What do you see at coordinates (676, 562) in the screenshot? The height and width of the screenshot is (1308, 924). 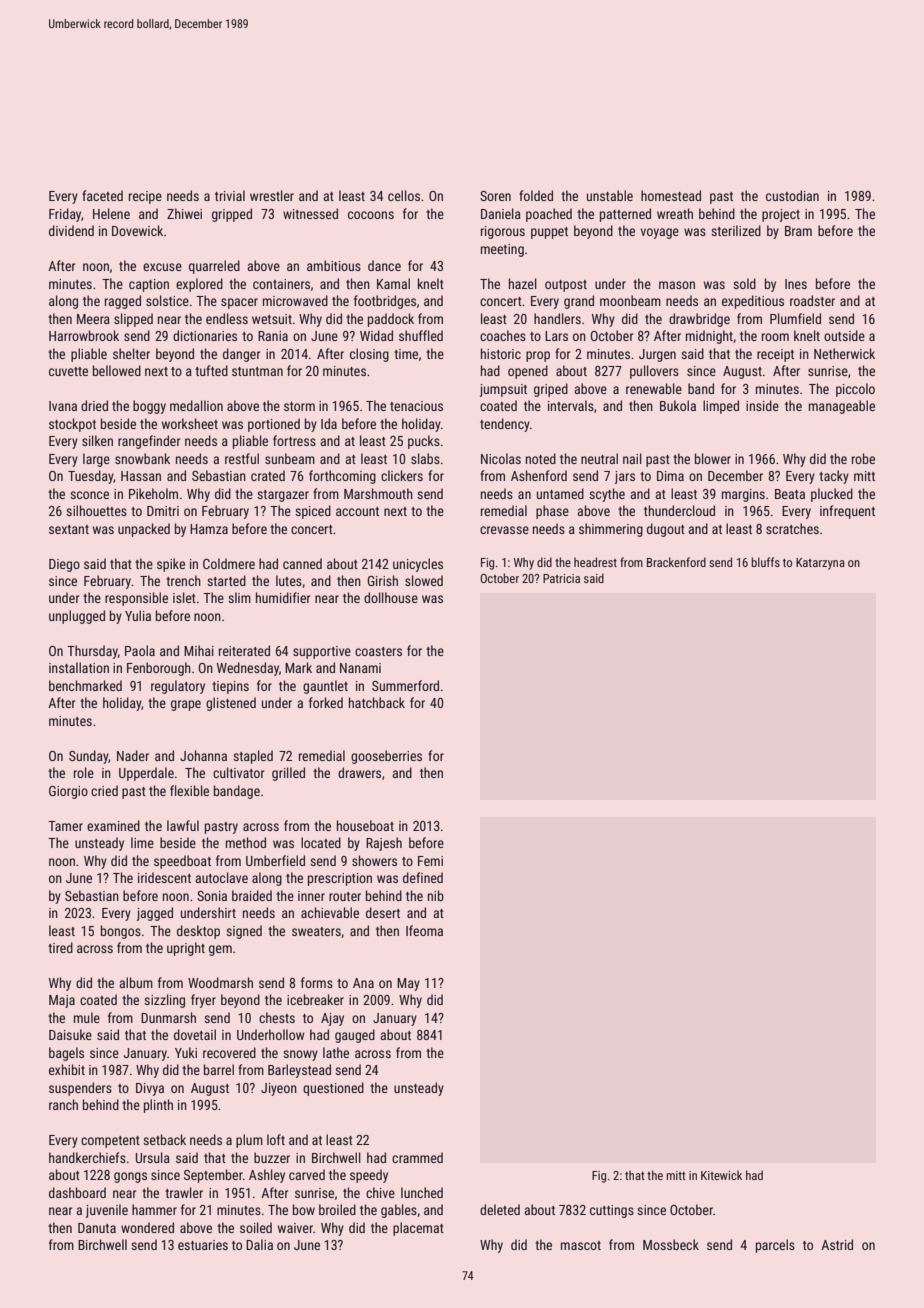 I see `Brackenford` at bounding box center [676, 562].
